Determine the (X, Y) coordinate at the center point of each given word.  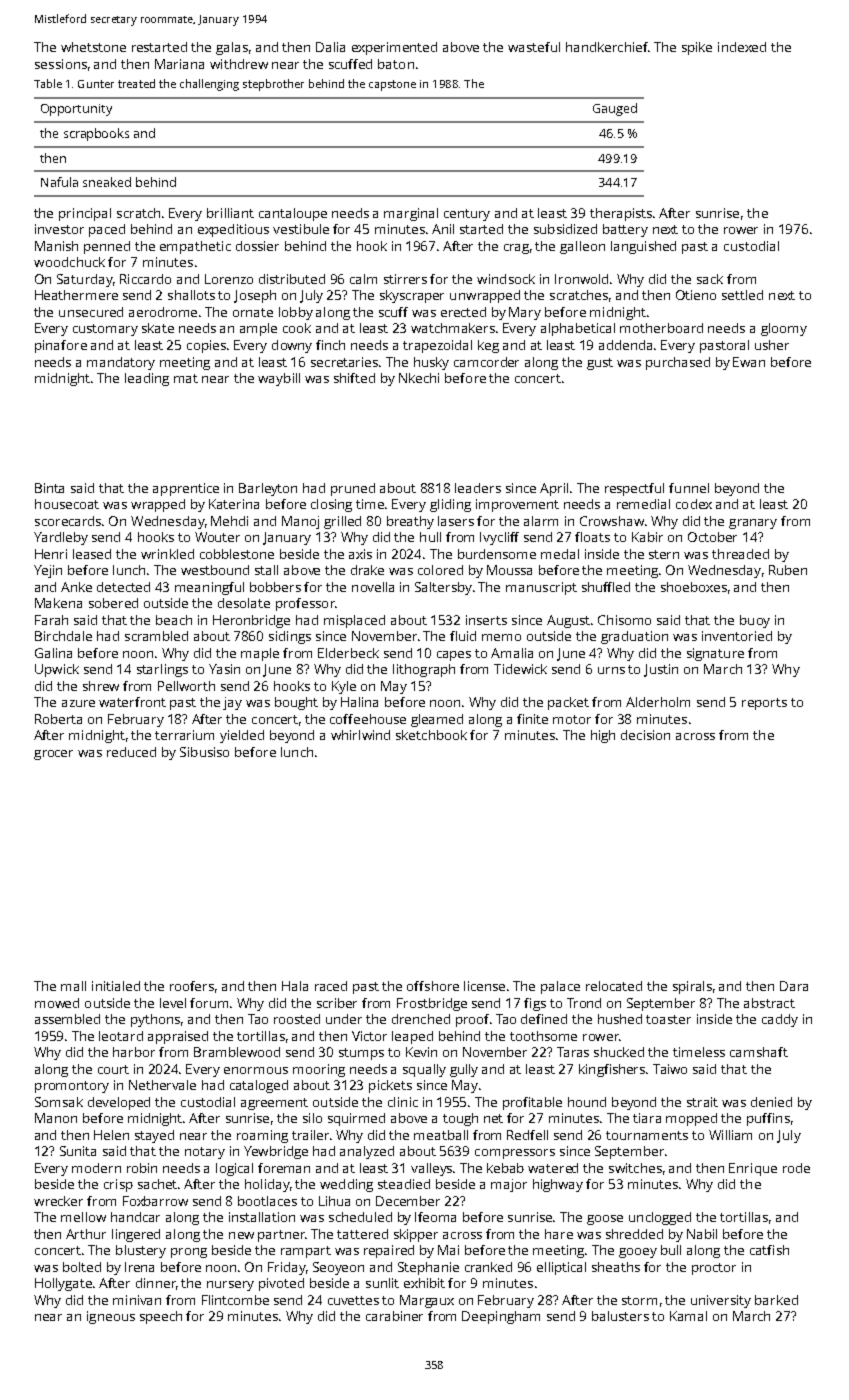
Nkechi (419, 378)
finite (532, 719)
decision (645, 735)
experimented (394, 48)
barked (776, 1300)
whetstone (93, 47)
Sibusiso (204, 752)
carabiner (394, 1316)
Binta (49, 488)
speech (161, 1317)
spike (697, 48)
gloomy (784, 329)
